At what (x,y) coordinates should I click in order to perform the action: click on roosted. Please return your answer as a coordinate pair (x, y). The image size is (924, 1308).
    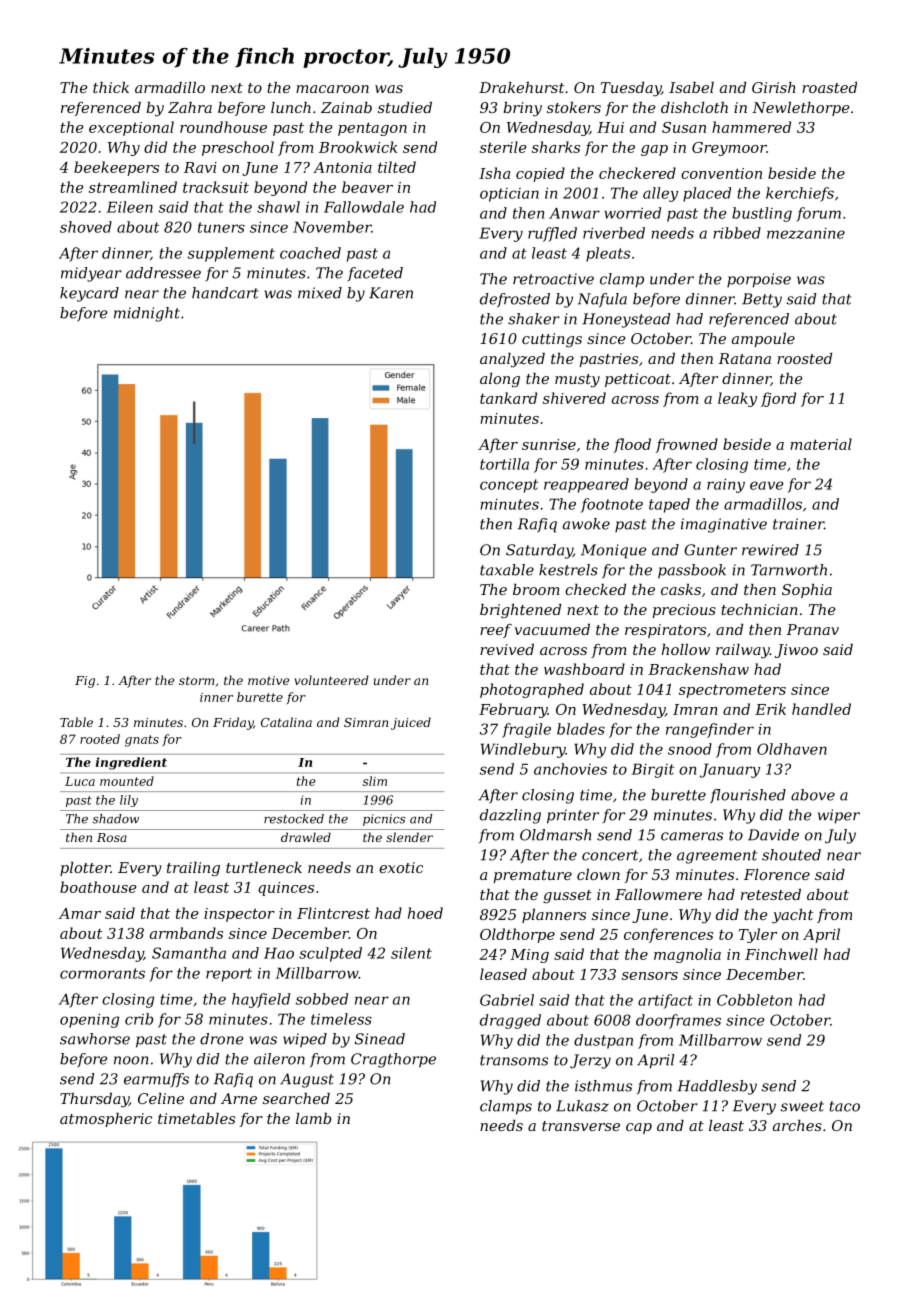
    Looking at the image, I should click on (804, 358).
